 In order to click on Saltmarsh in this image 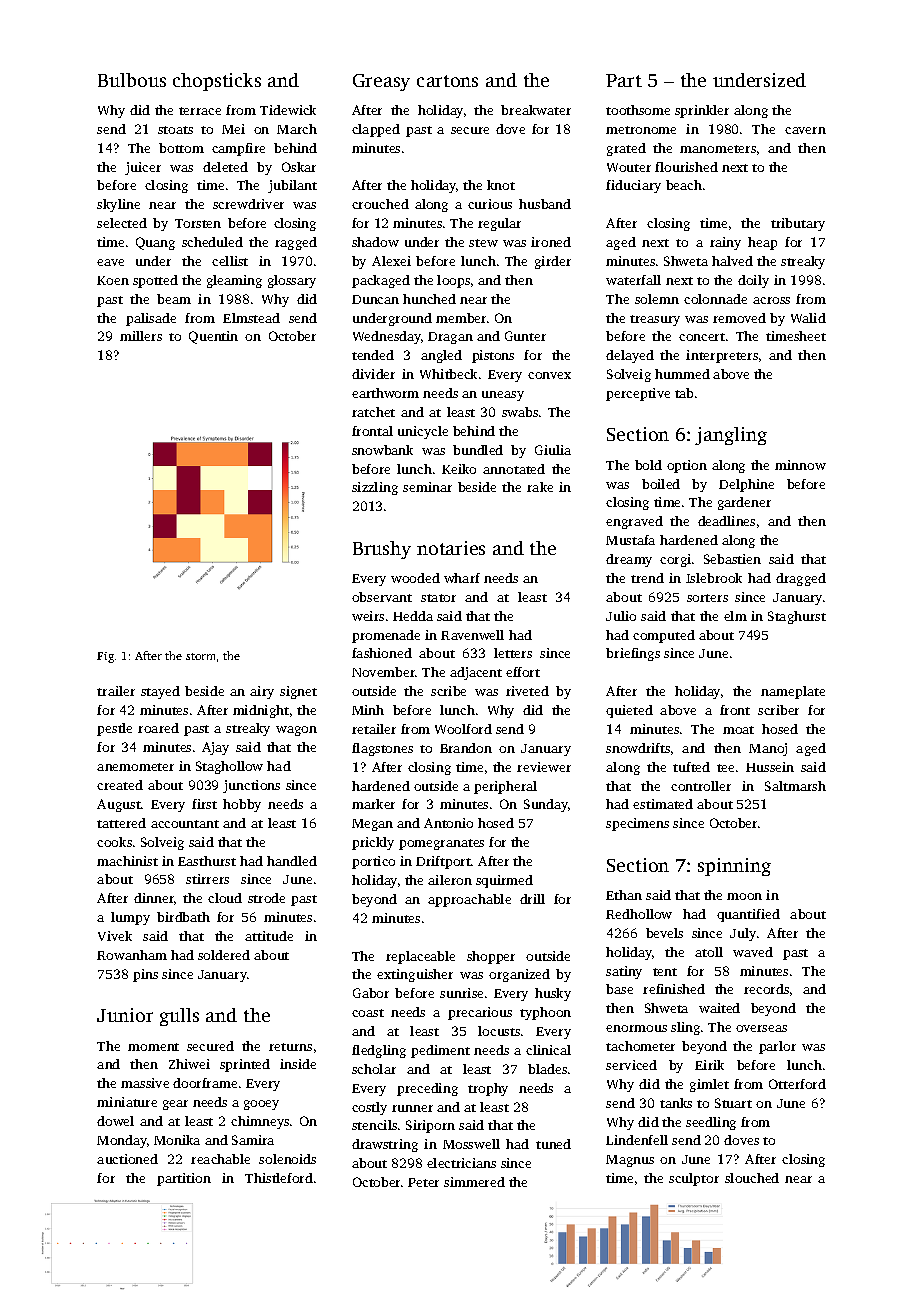, I will do `click(795, 786)`.
